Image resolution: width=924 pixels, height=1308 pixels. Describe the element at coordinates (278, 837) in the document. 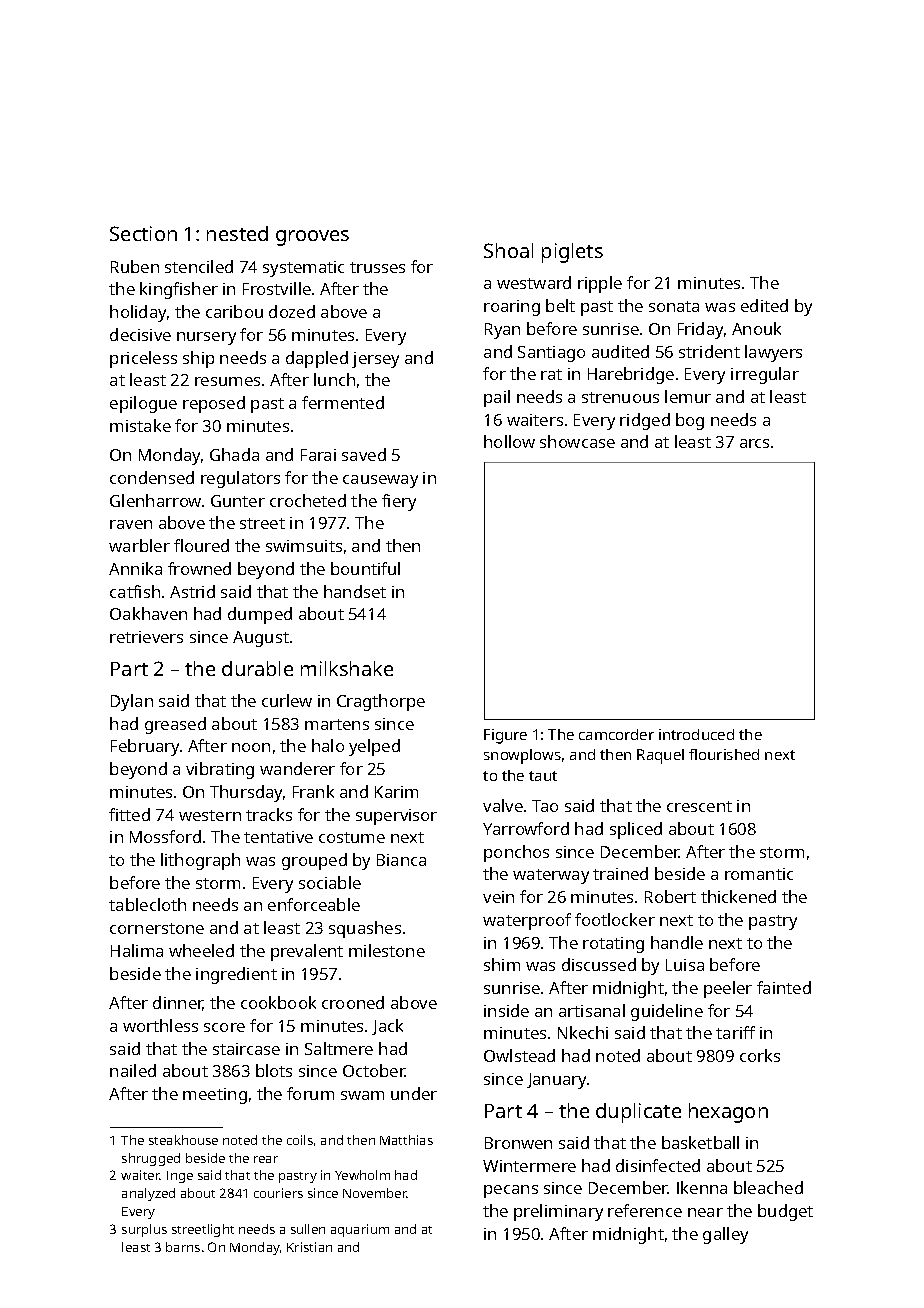

I see `tentative` at that location.
